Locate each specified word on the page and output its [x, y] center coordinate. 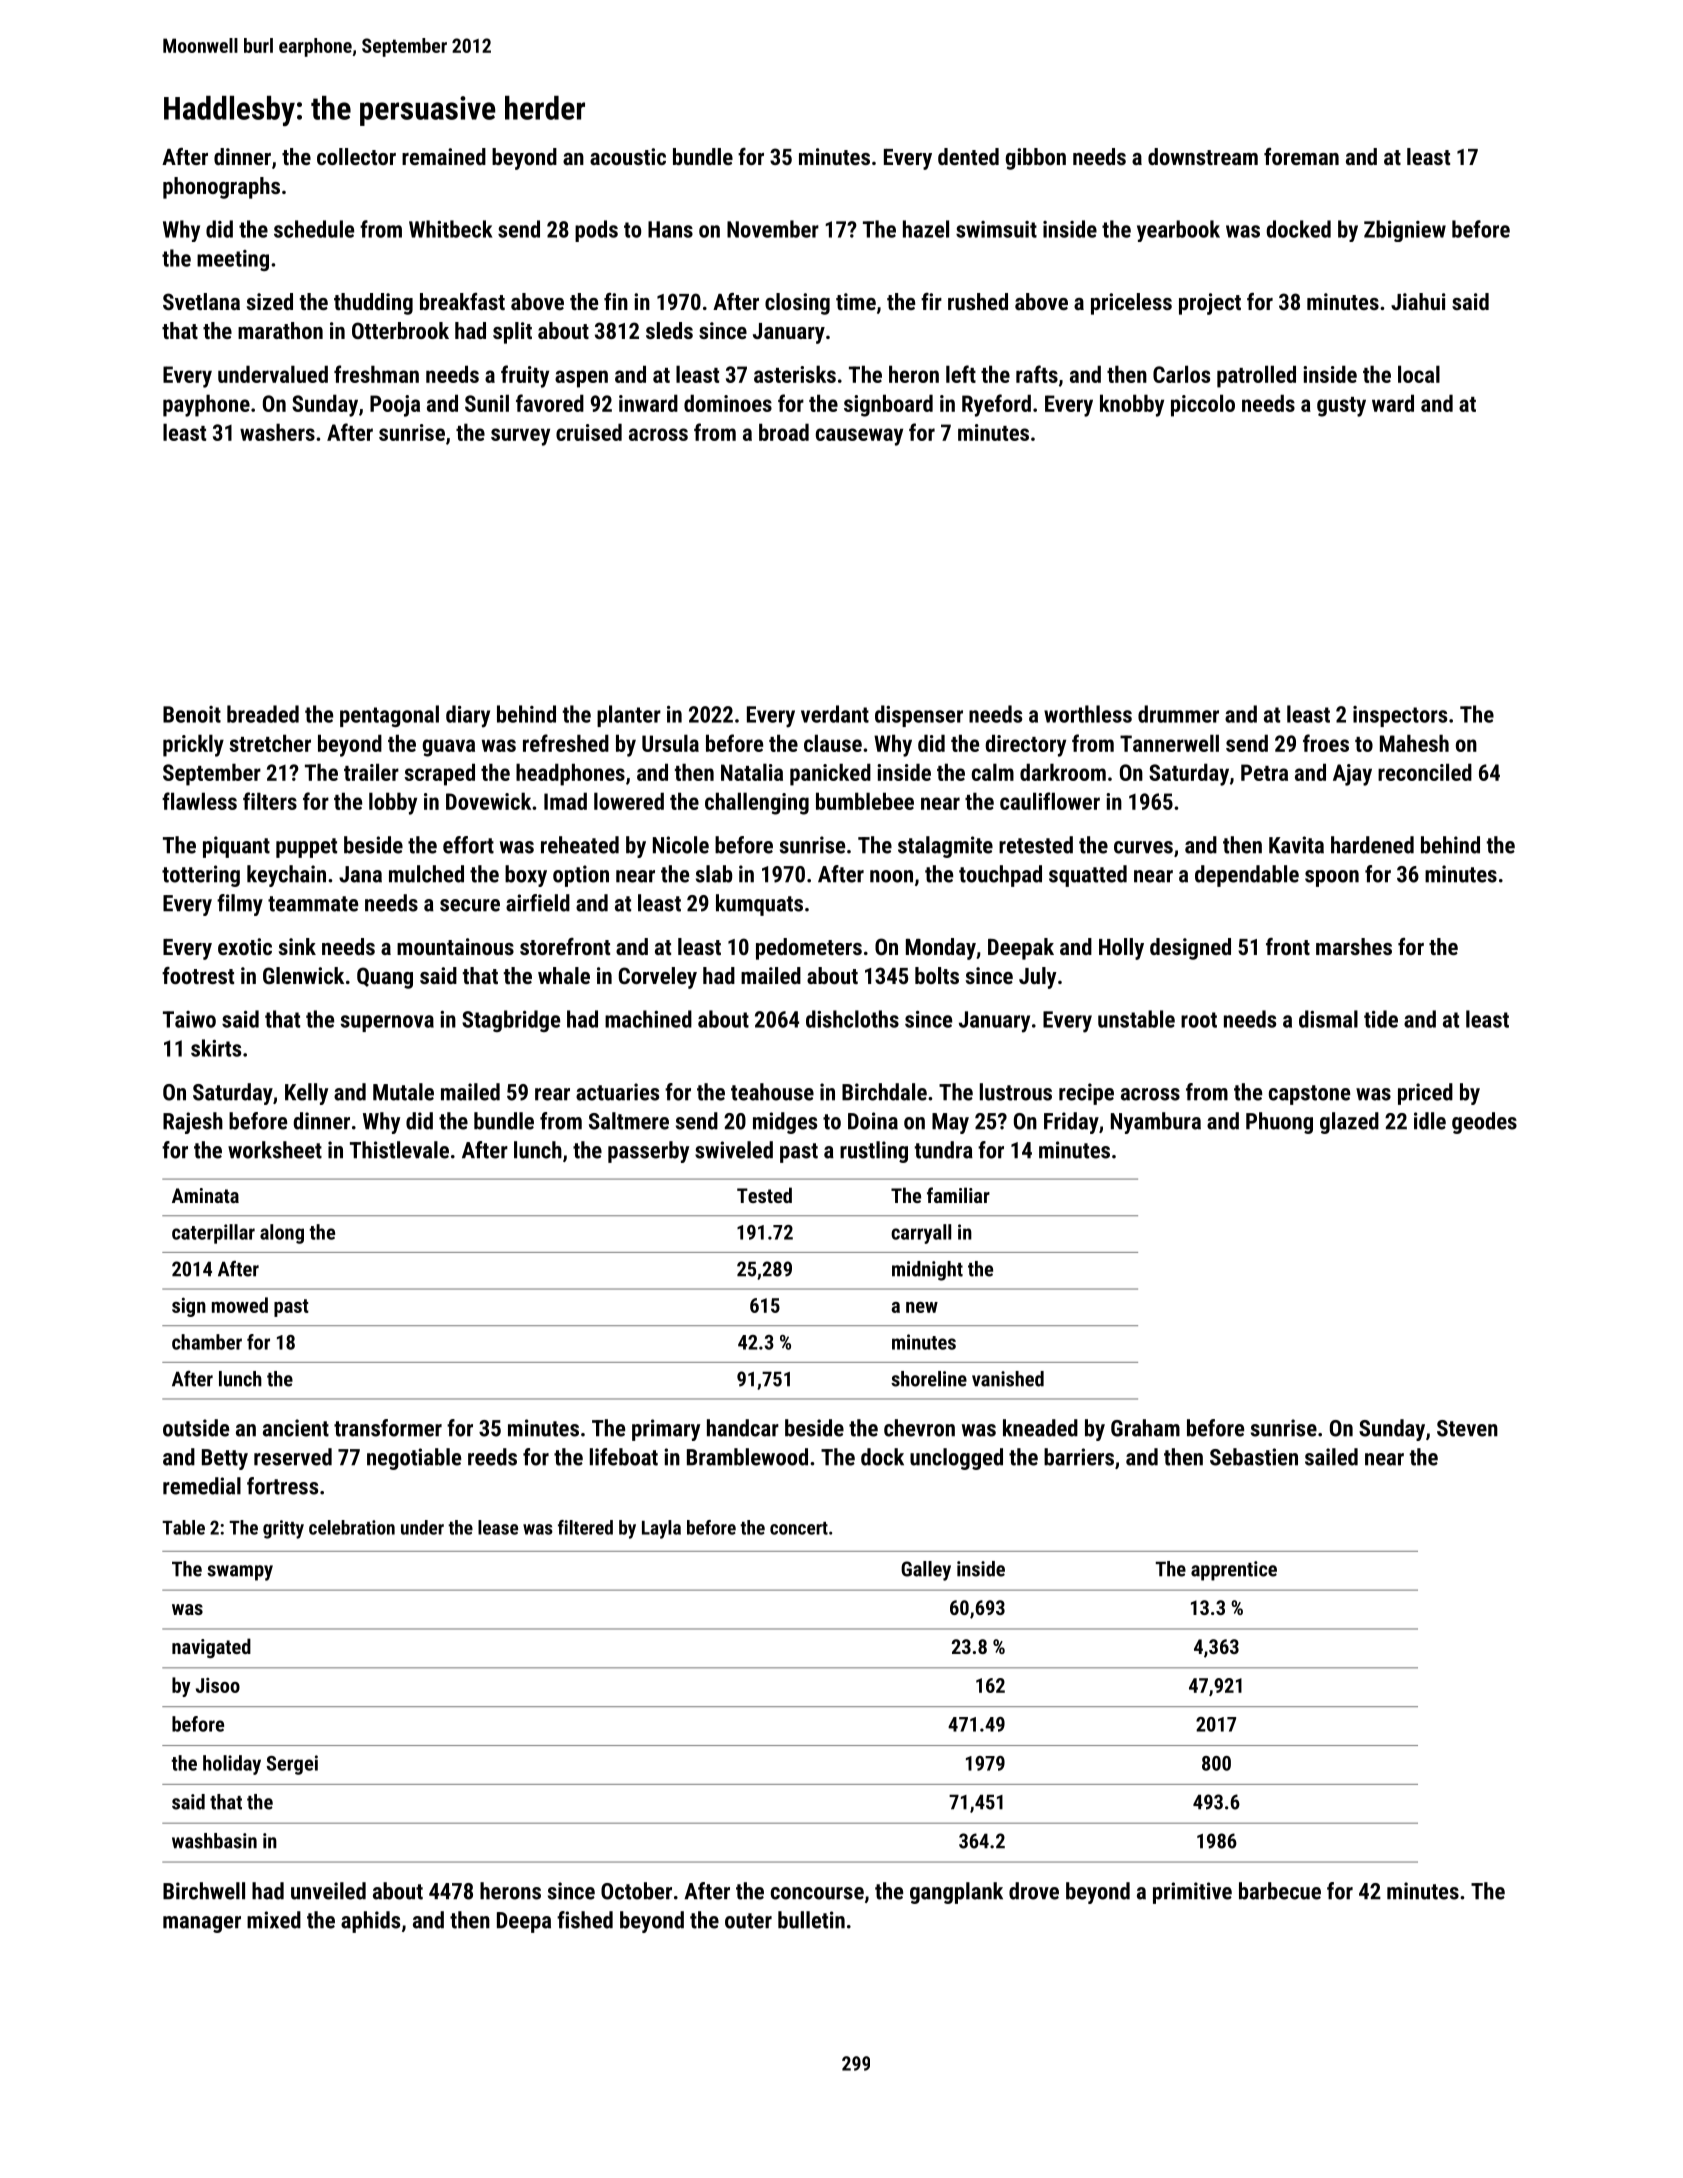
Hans [670, 229]
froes [1326, 743]
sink [297, 946]
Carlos [1181, 374]
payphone [206, 405]
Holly [1121, 949]
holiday [232, 1765]
